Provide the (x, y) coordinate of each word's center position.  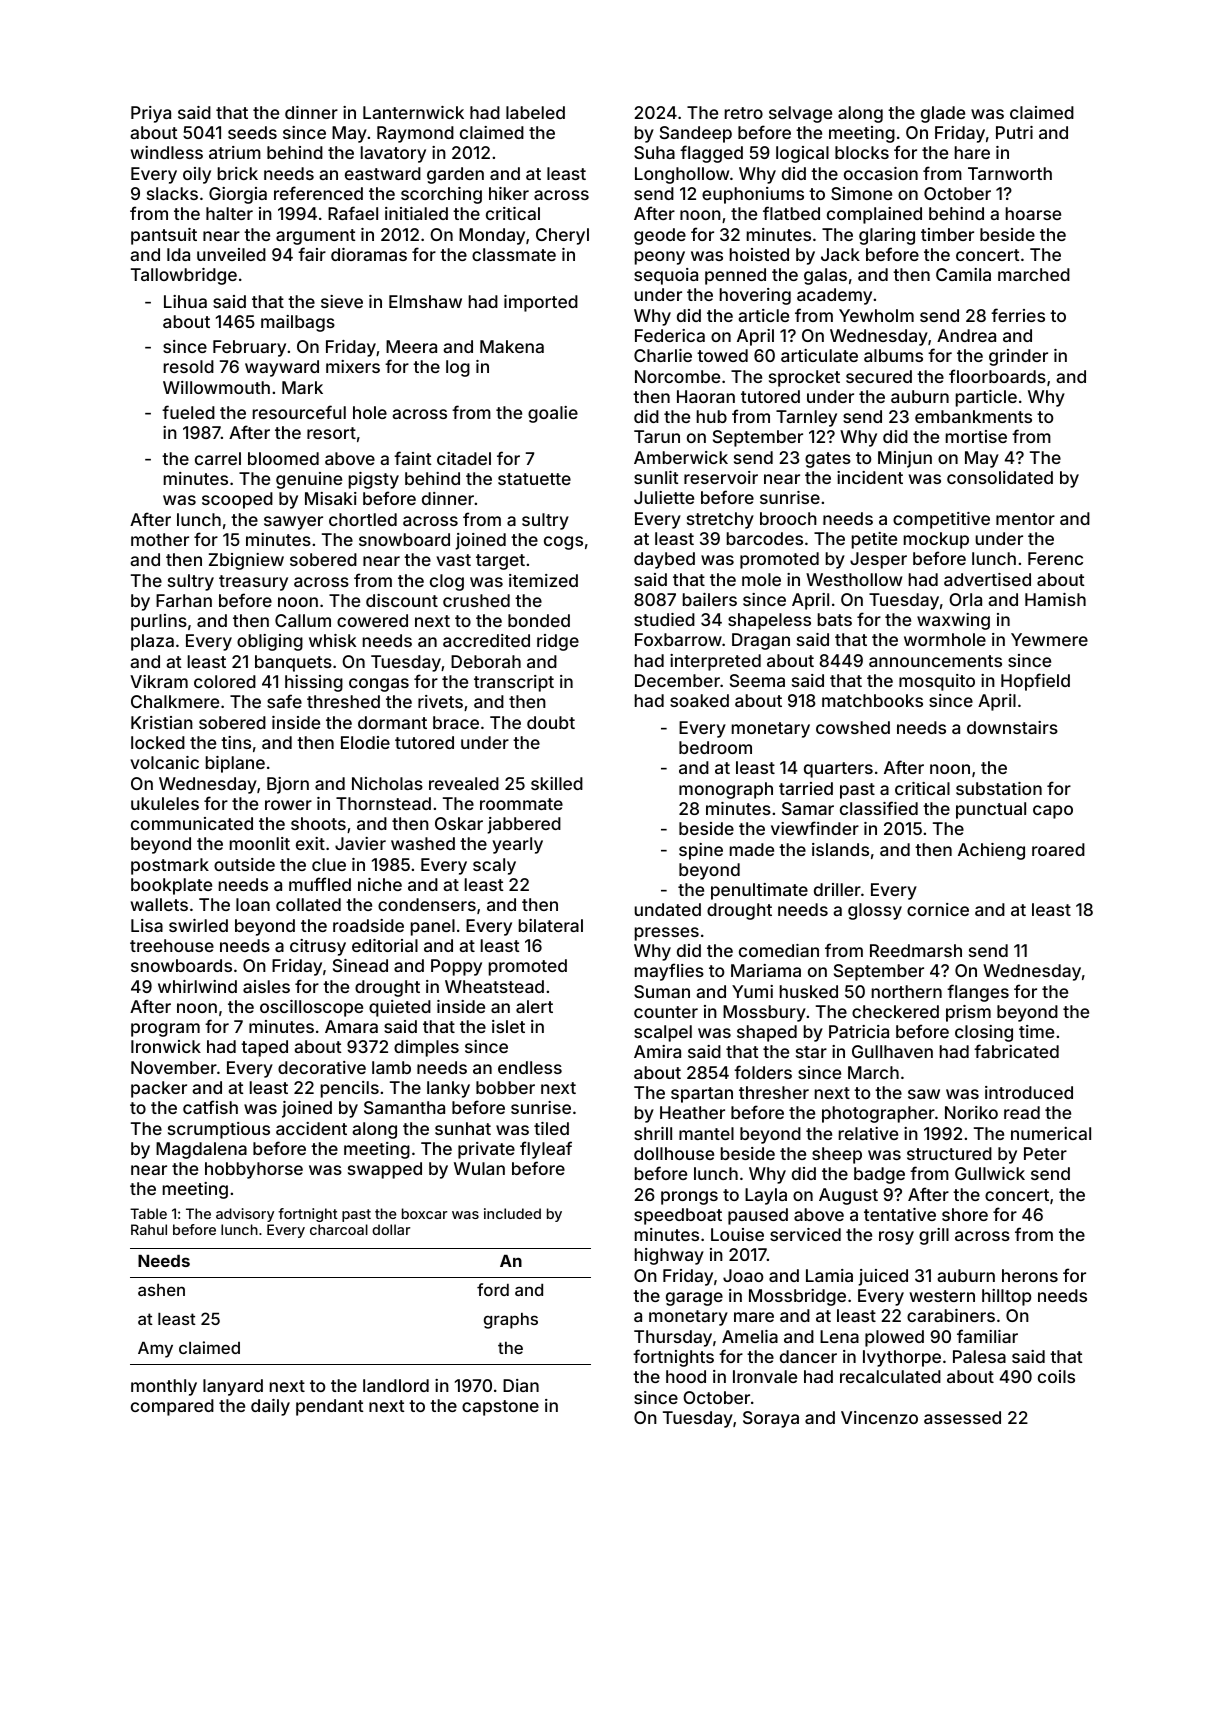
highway (669, 1256)
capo (1053, 812)
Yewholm (876, 315)
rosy (896, 1238)
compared (172, 1407)
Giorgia (238, 195)
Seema (757, 680)
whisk (332, 640)
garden (455, 175)
